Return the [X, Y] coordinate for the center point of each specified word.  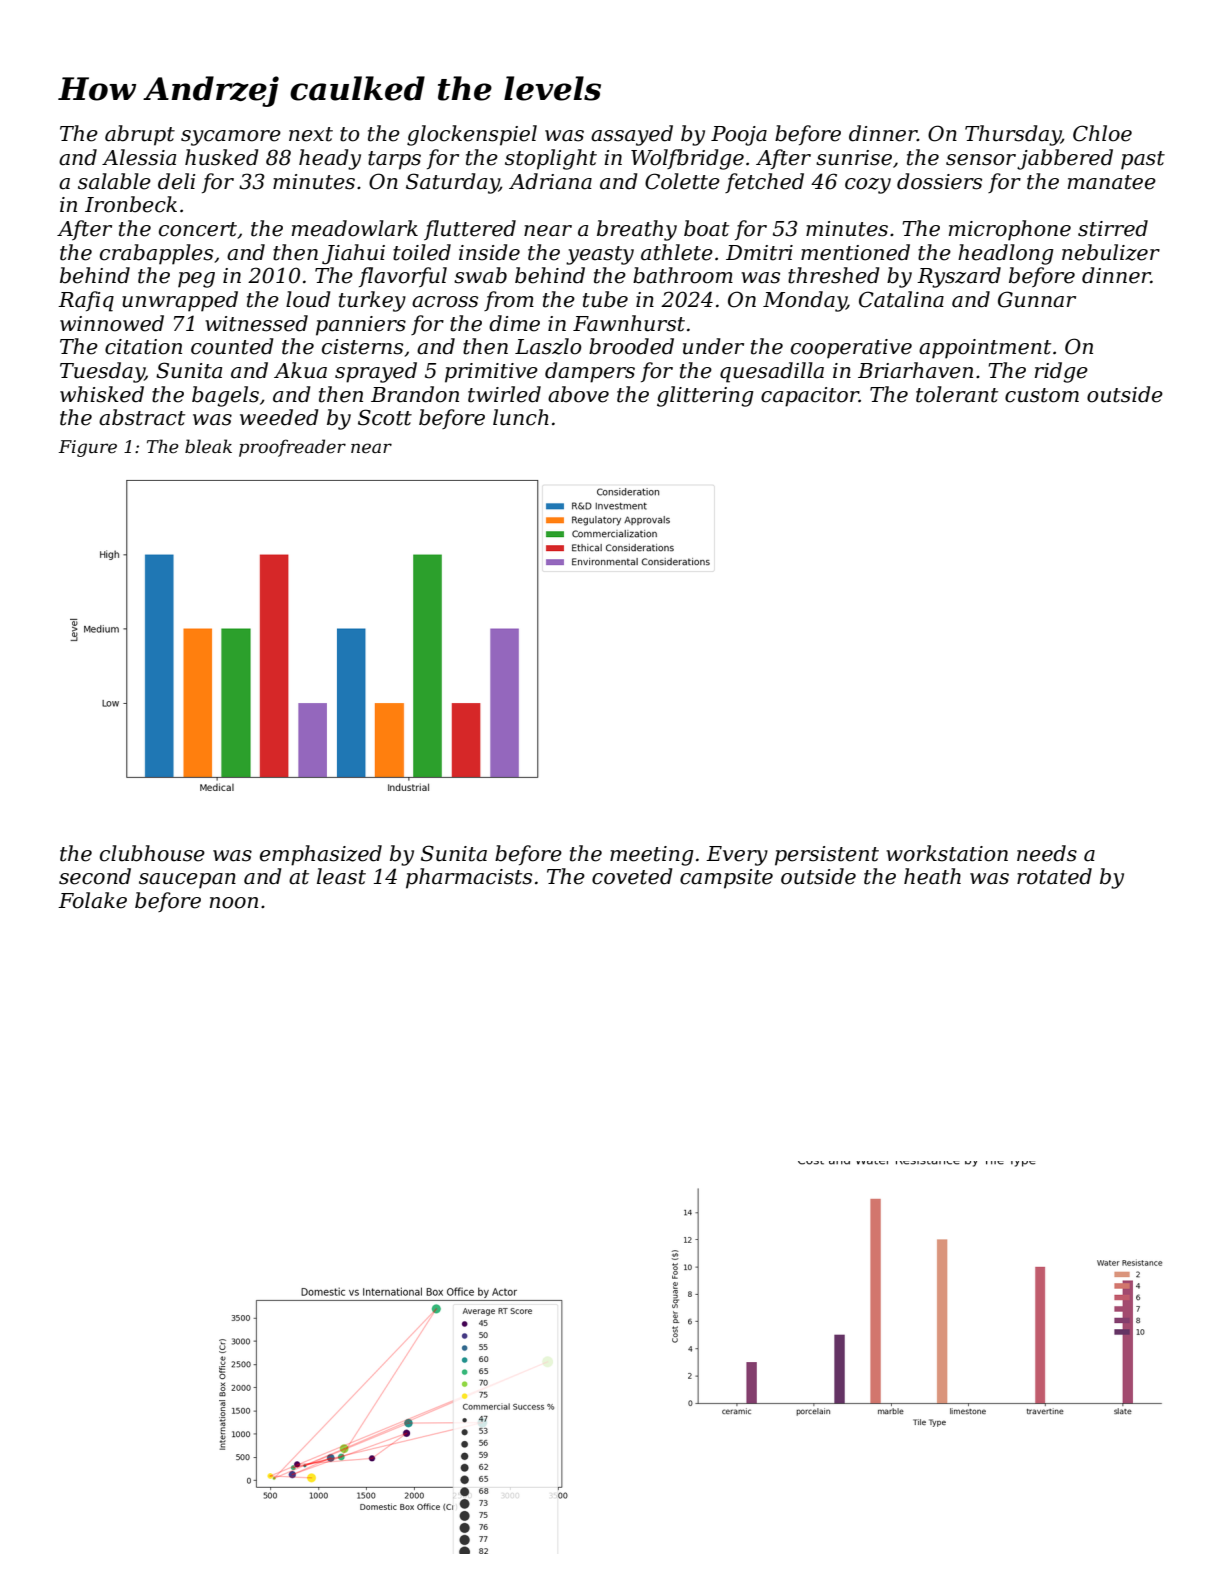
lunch [521, 417]
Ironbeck [131, 204]
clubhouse [152, 853]
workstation [947, 853]
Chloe [1102, 133]
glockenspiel [472, 135]
